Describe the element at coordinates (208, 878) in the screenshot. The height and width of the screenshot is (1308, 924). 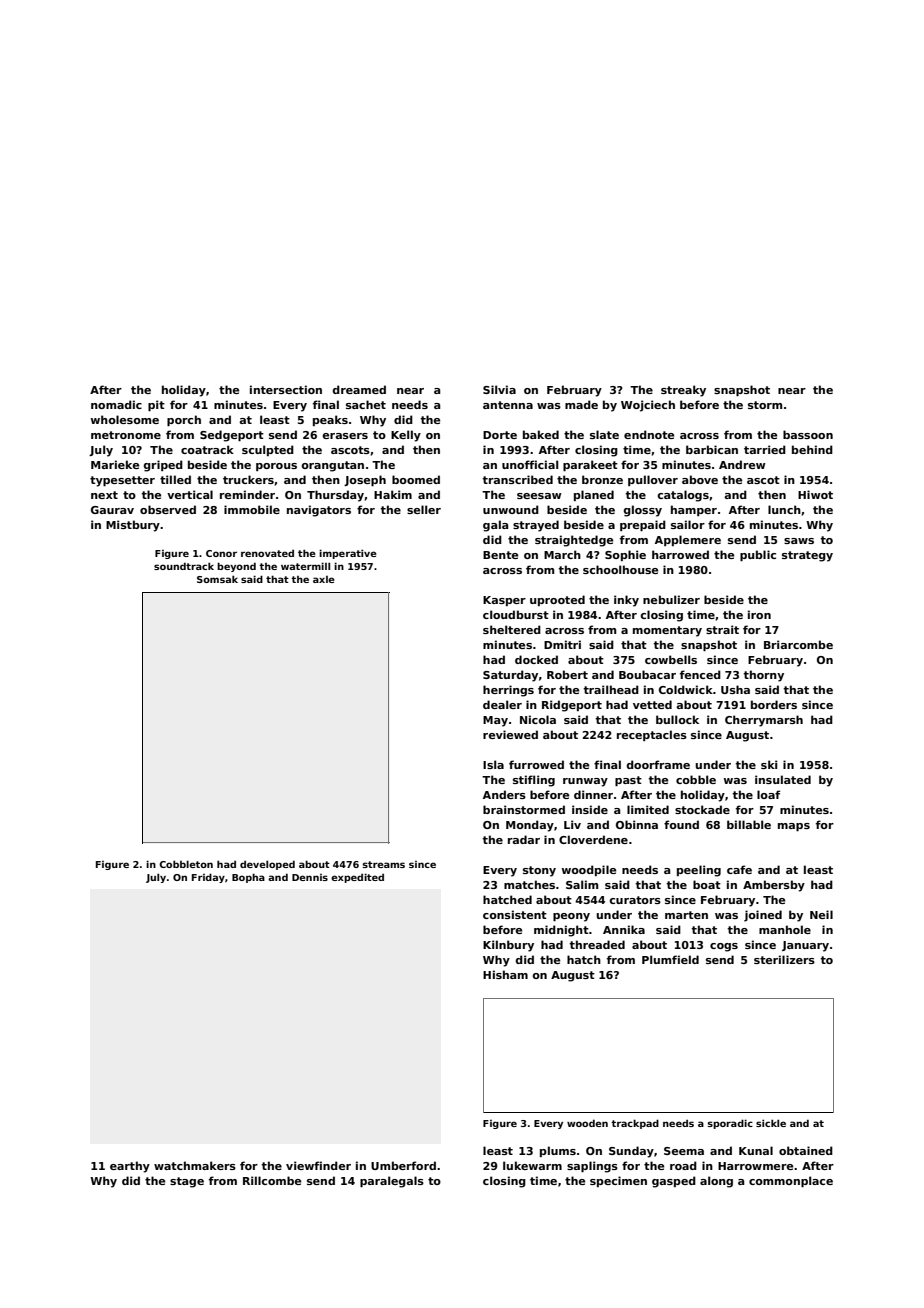
I see `Friday` at that location.
